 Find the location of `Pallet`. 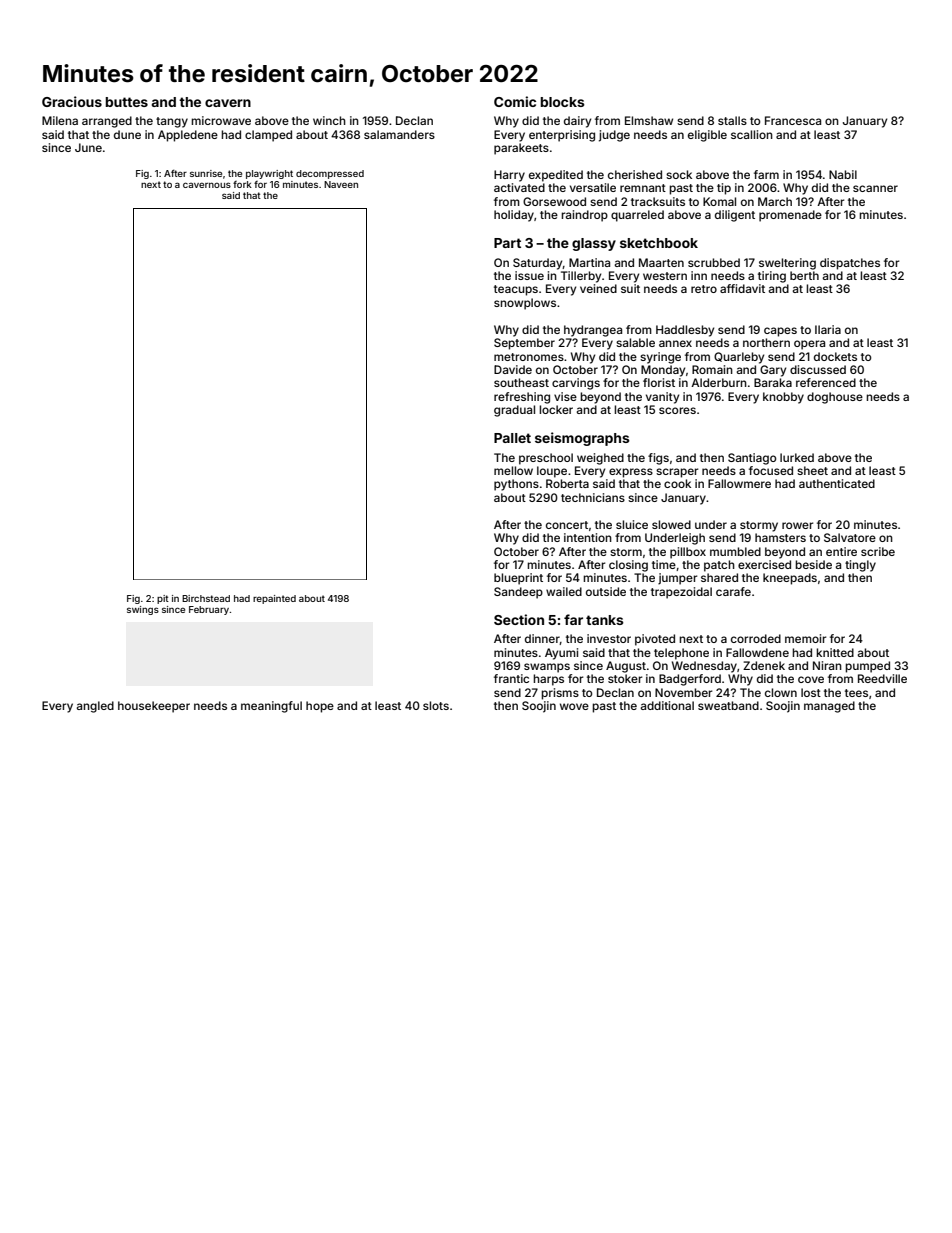

Pallet is located at coordinates (512, 438).
